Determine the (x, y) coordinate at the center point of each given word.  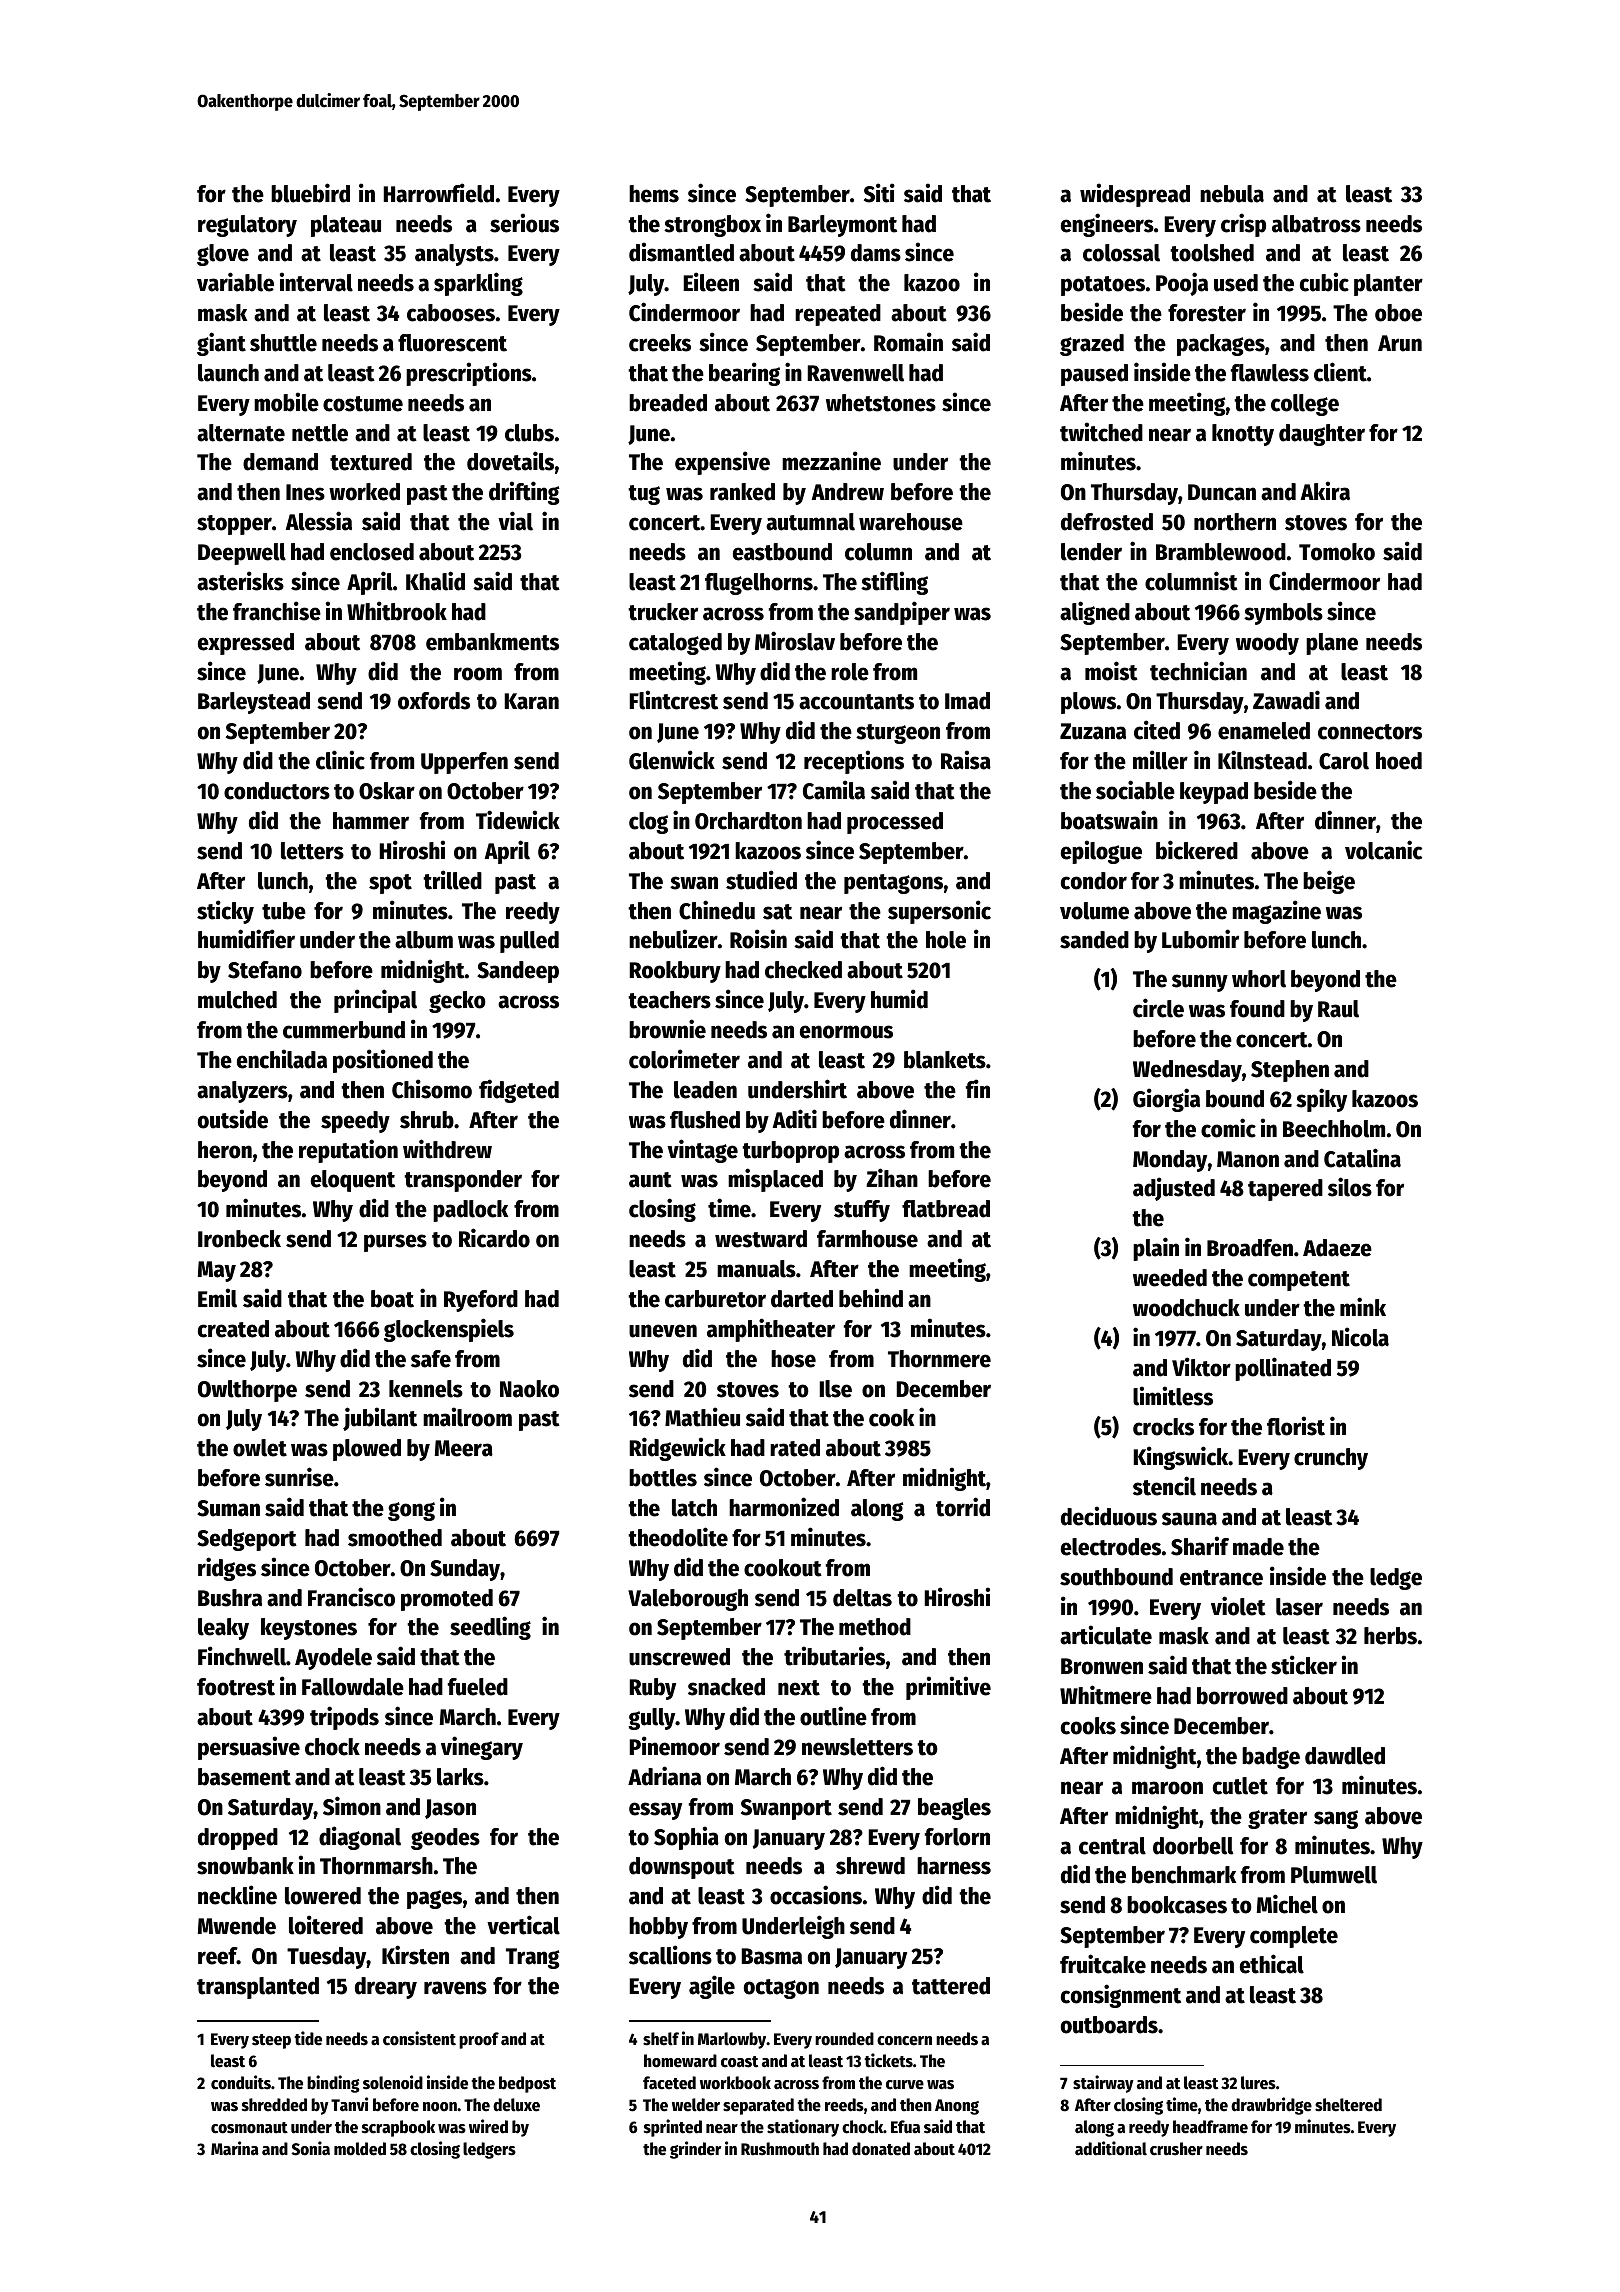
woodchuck (1186, 1308)
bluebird (310, 193)
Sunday (465, 1570)
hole (946, 940)
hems (654, 194)
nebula (1232, 194)
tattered (951, 1986)
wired (488, 2126)
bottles (663, 1478)
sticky (225, 912)
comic (1228, 1128)
